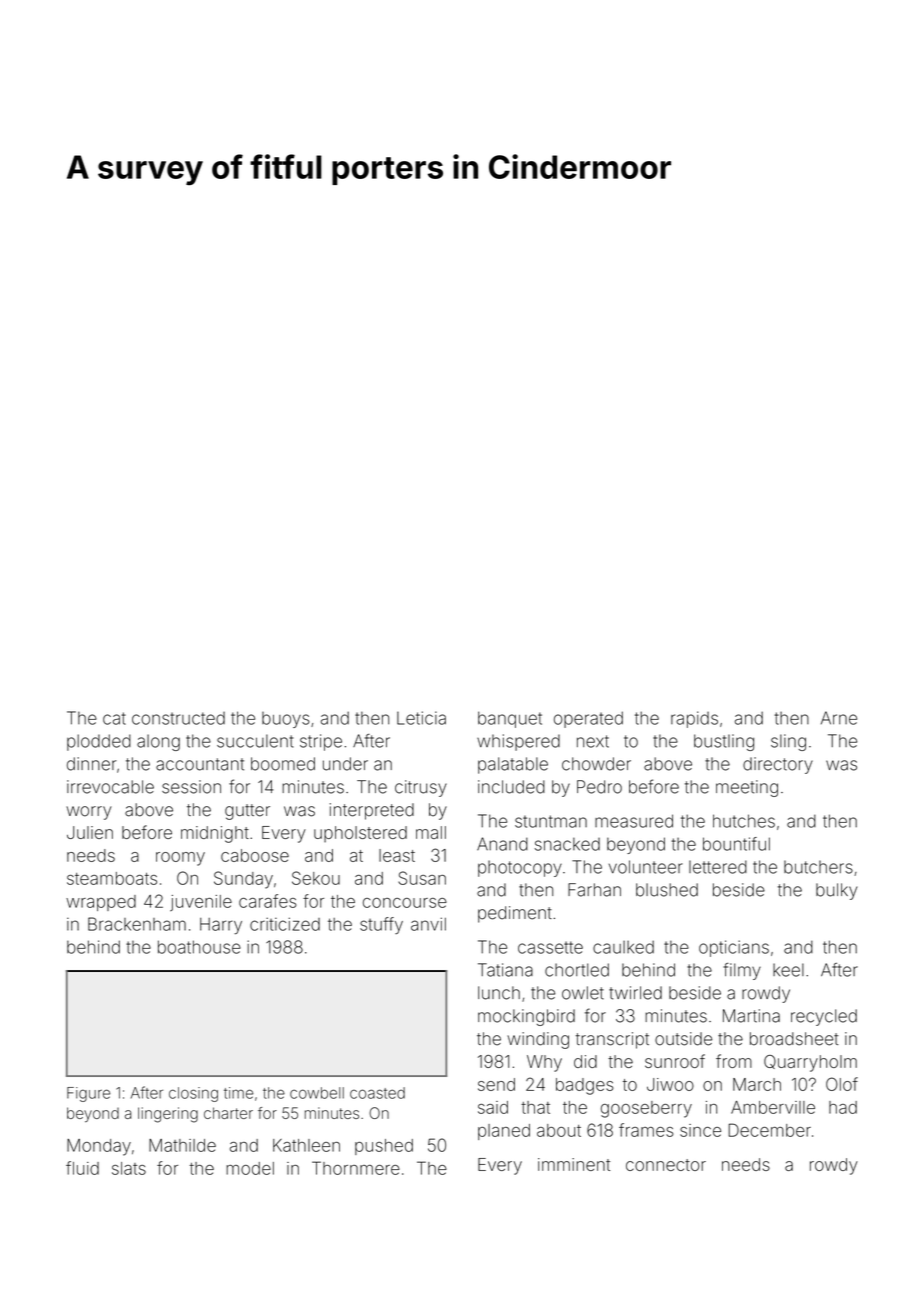 This screenshot has height=1314, width=924. What do you see at coordinates (99, 1147) in the screenshot?
I see `Monday` at bounding box center [99, 1147].
